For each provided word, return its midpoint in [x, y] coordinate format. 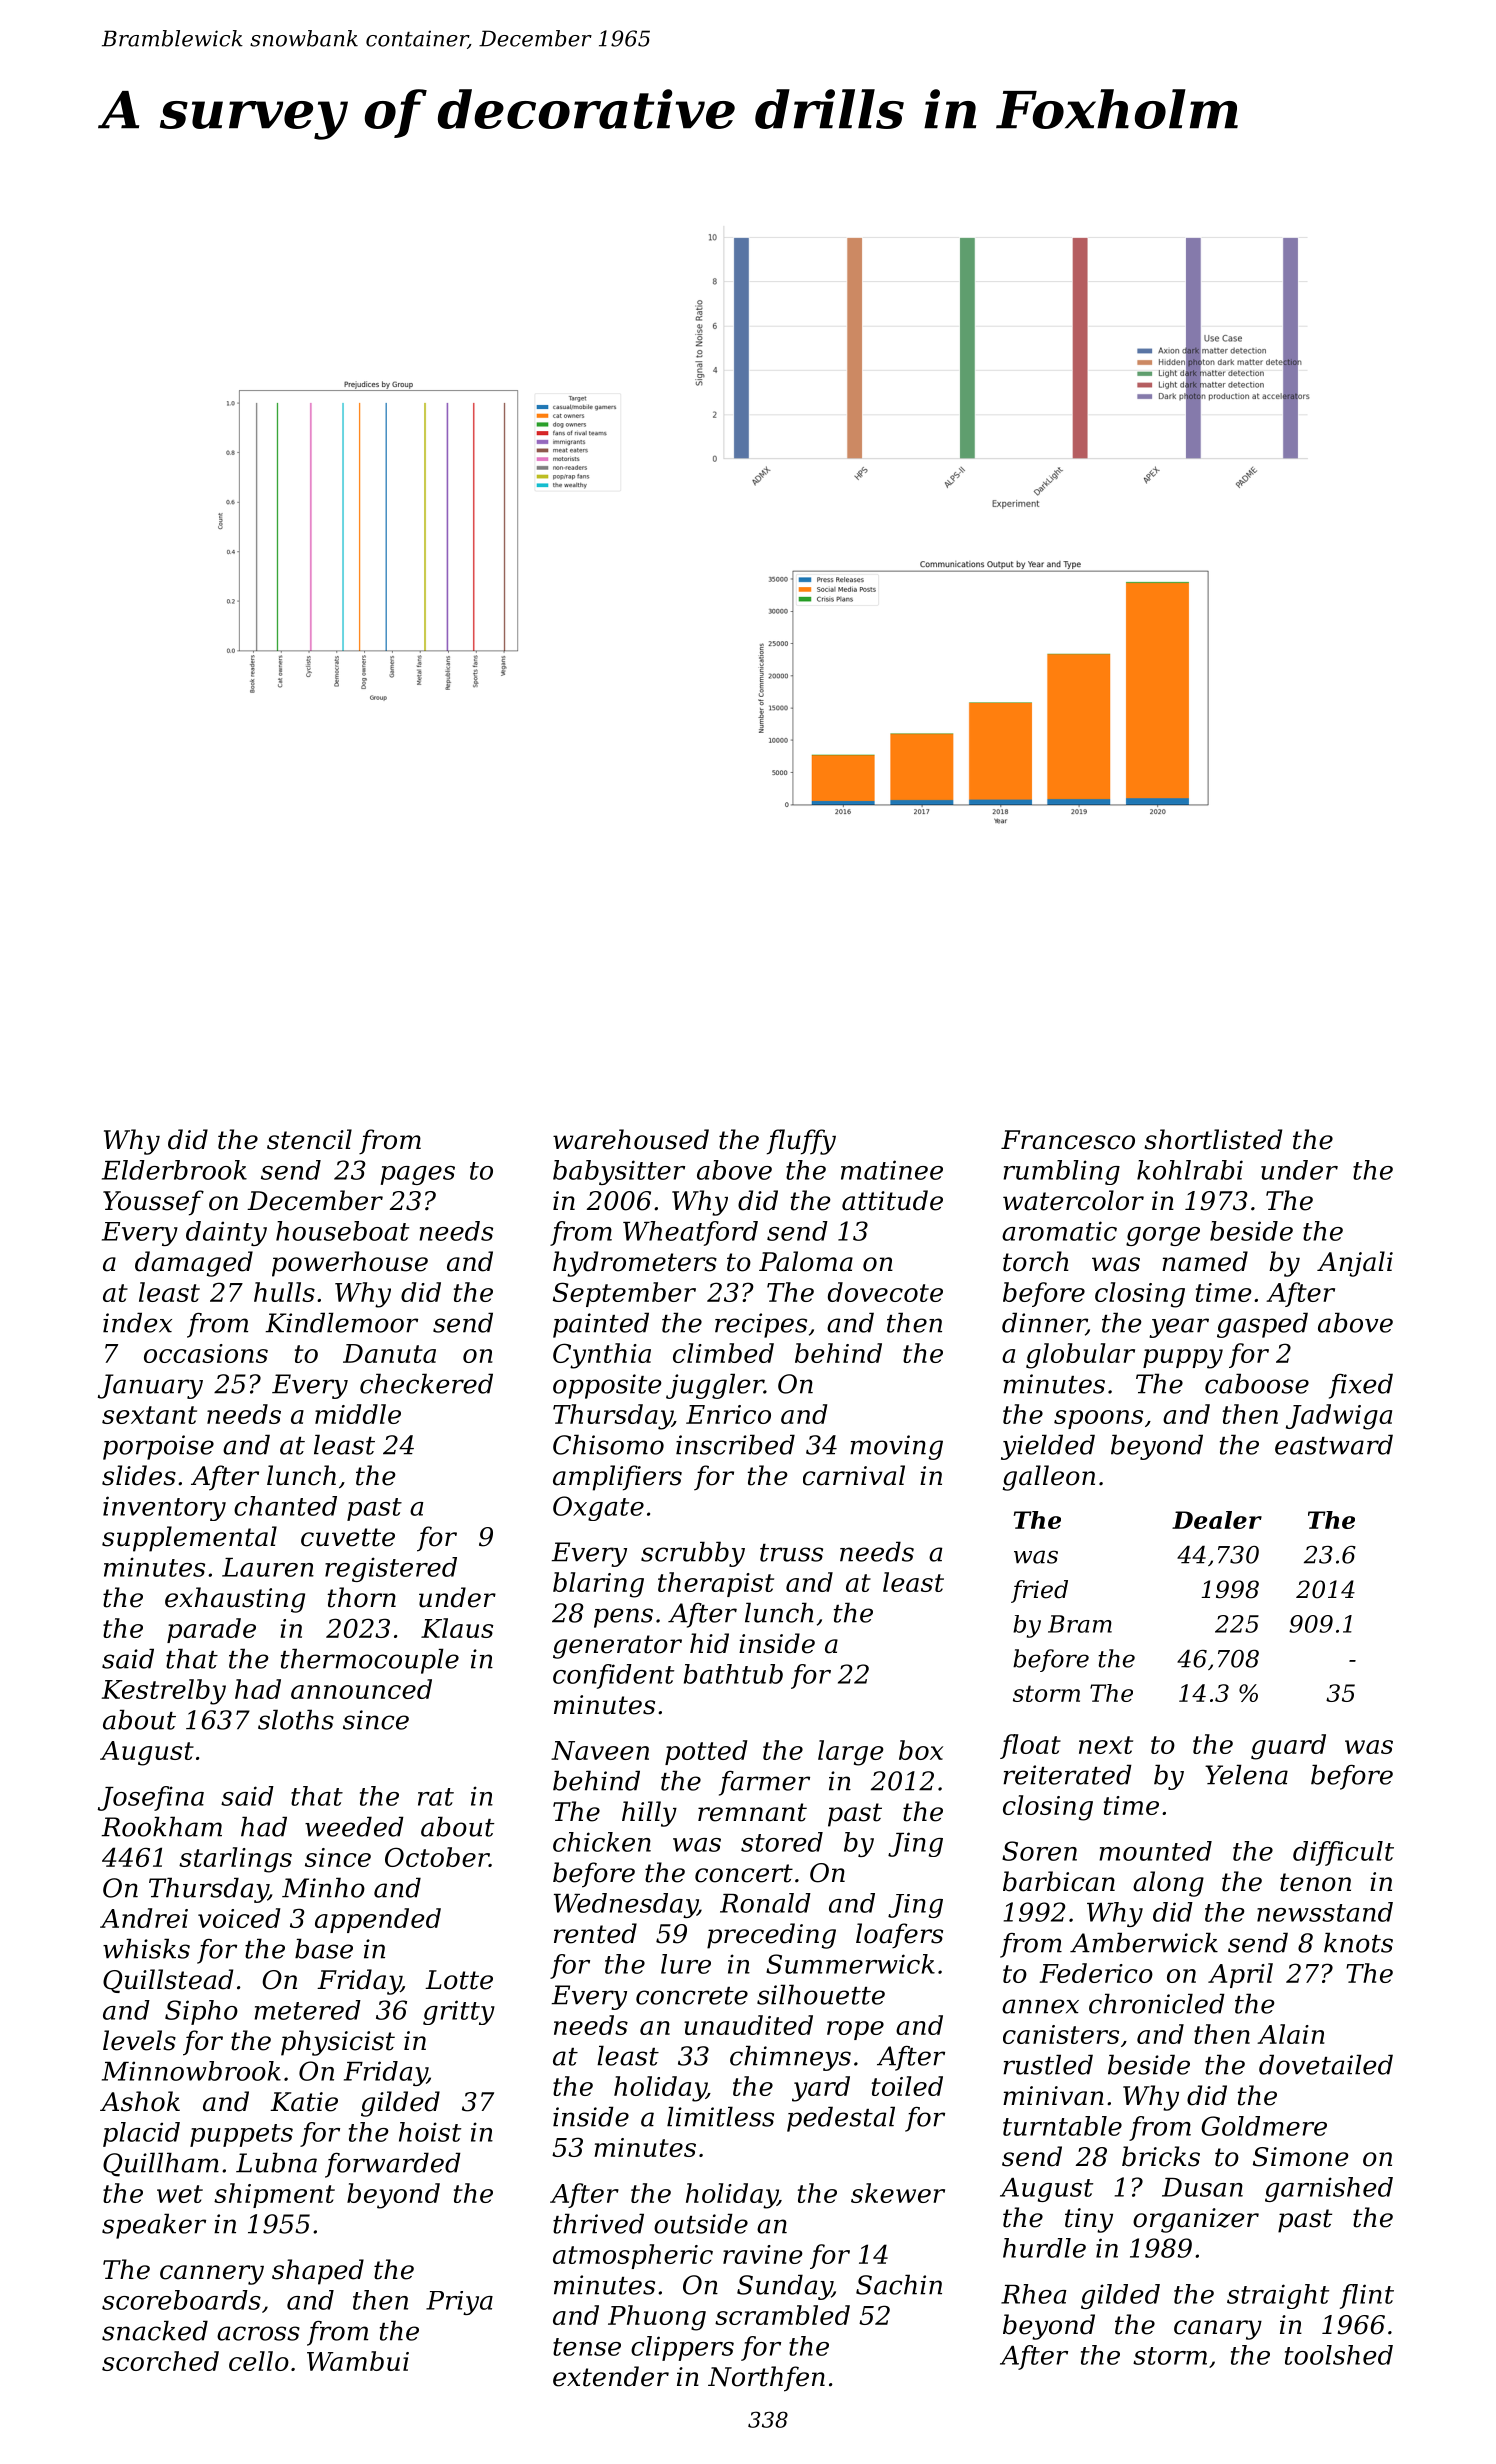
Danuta [389, 1353]
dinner [1044, 1323]
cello [259, 2361]
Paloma [806, 1261]
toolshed [1339, 2355]
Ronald [765, 1903]
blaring [598, 1585]
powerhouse [350, 1264]
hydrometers [635, 1264]
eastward [1334, 1444]
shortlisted [1213, 1139]
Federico [1096, 1973]
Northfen [766, 2379]
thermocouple [370, 1661]
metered [308, 2010]
